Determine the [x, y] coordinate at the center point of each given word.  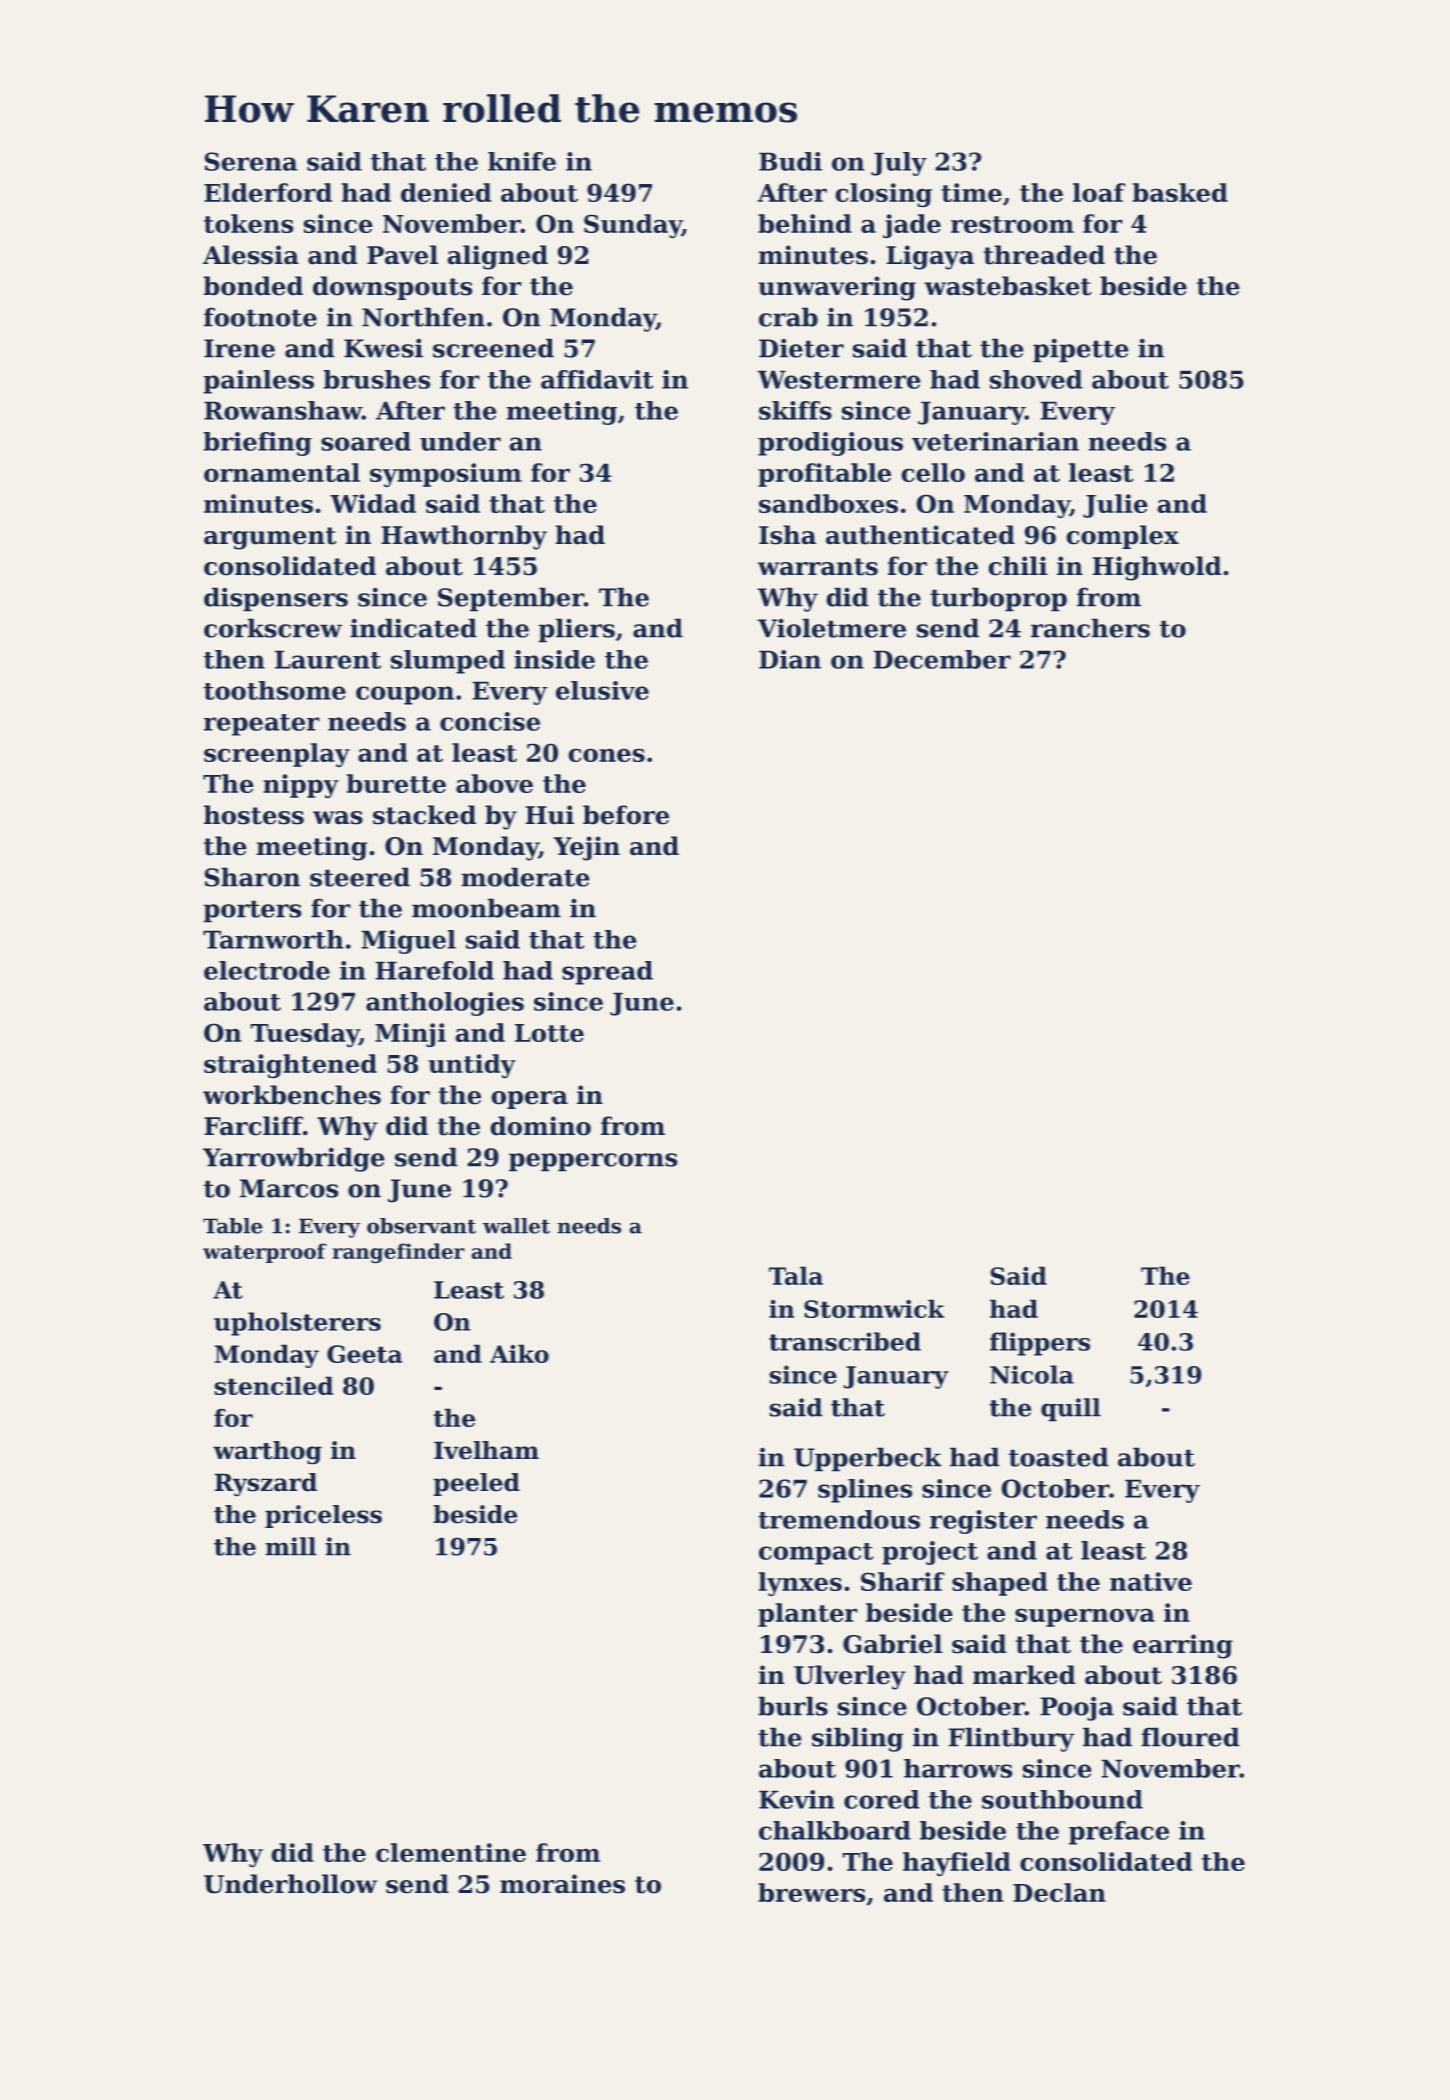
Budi [790, 161]
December [942, 659]
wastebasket [1008, 286]
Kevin [797, 1799]
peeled [476, 1484]
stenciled [273, 1385]
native [1151, 1581]
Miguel [408, 942]
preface [1119, 1833]
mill [291, 1546]
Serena [251, 161]
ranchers [1090, 628]
